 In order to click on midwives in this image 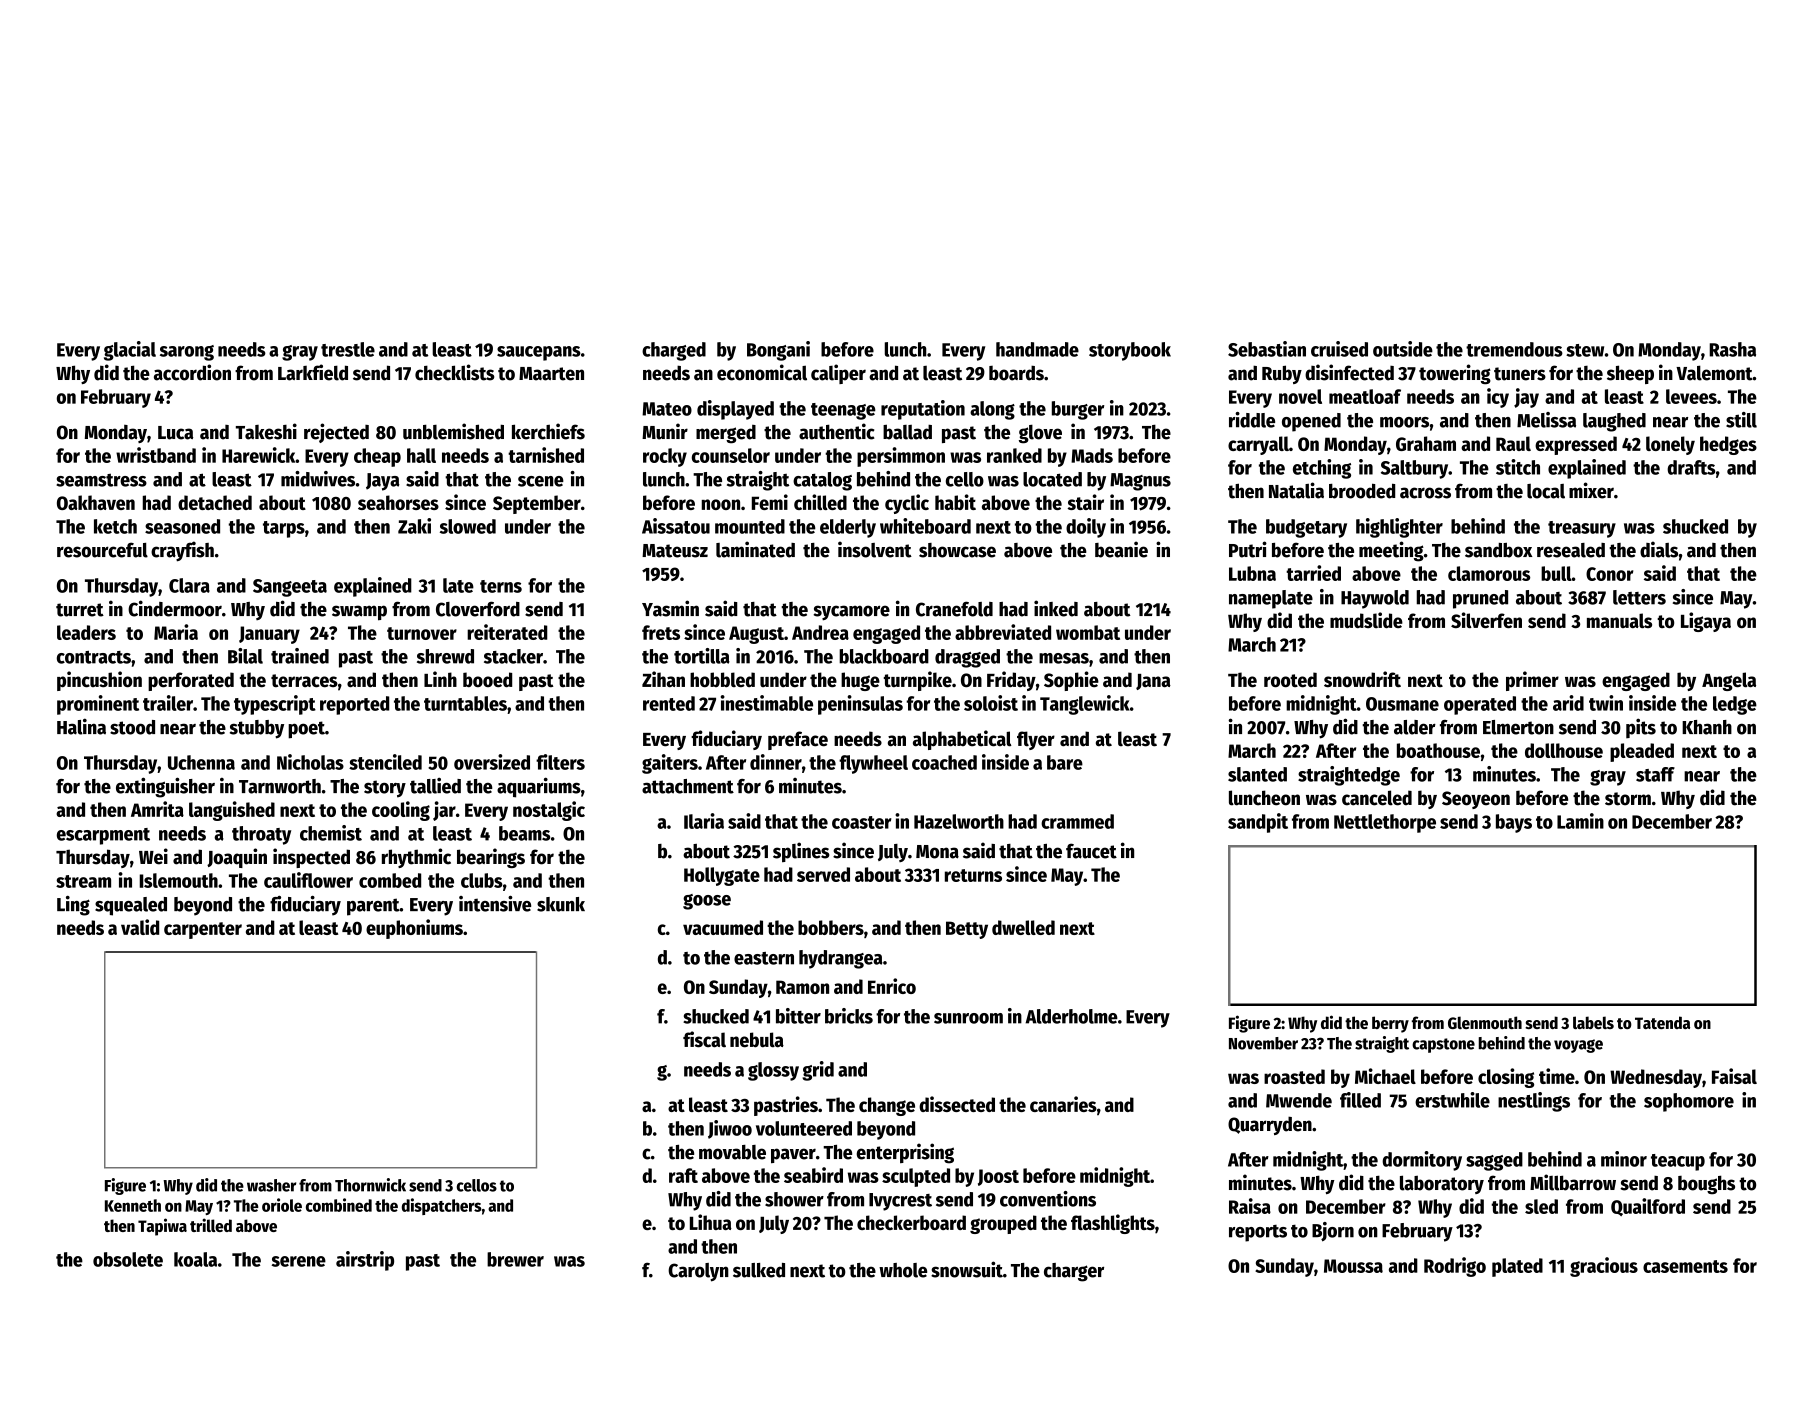, I will do `click(318, 479)`.
